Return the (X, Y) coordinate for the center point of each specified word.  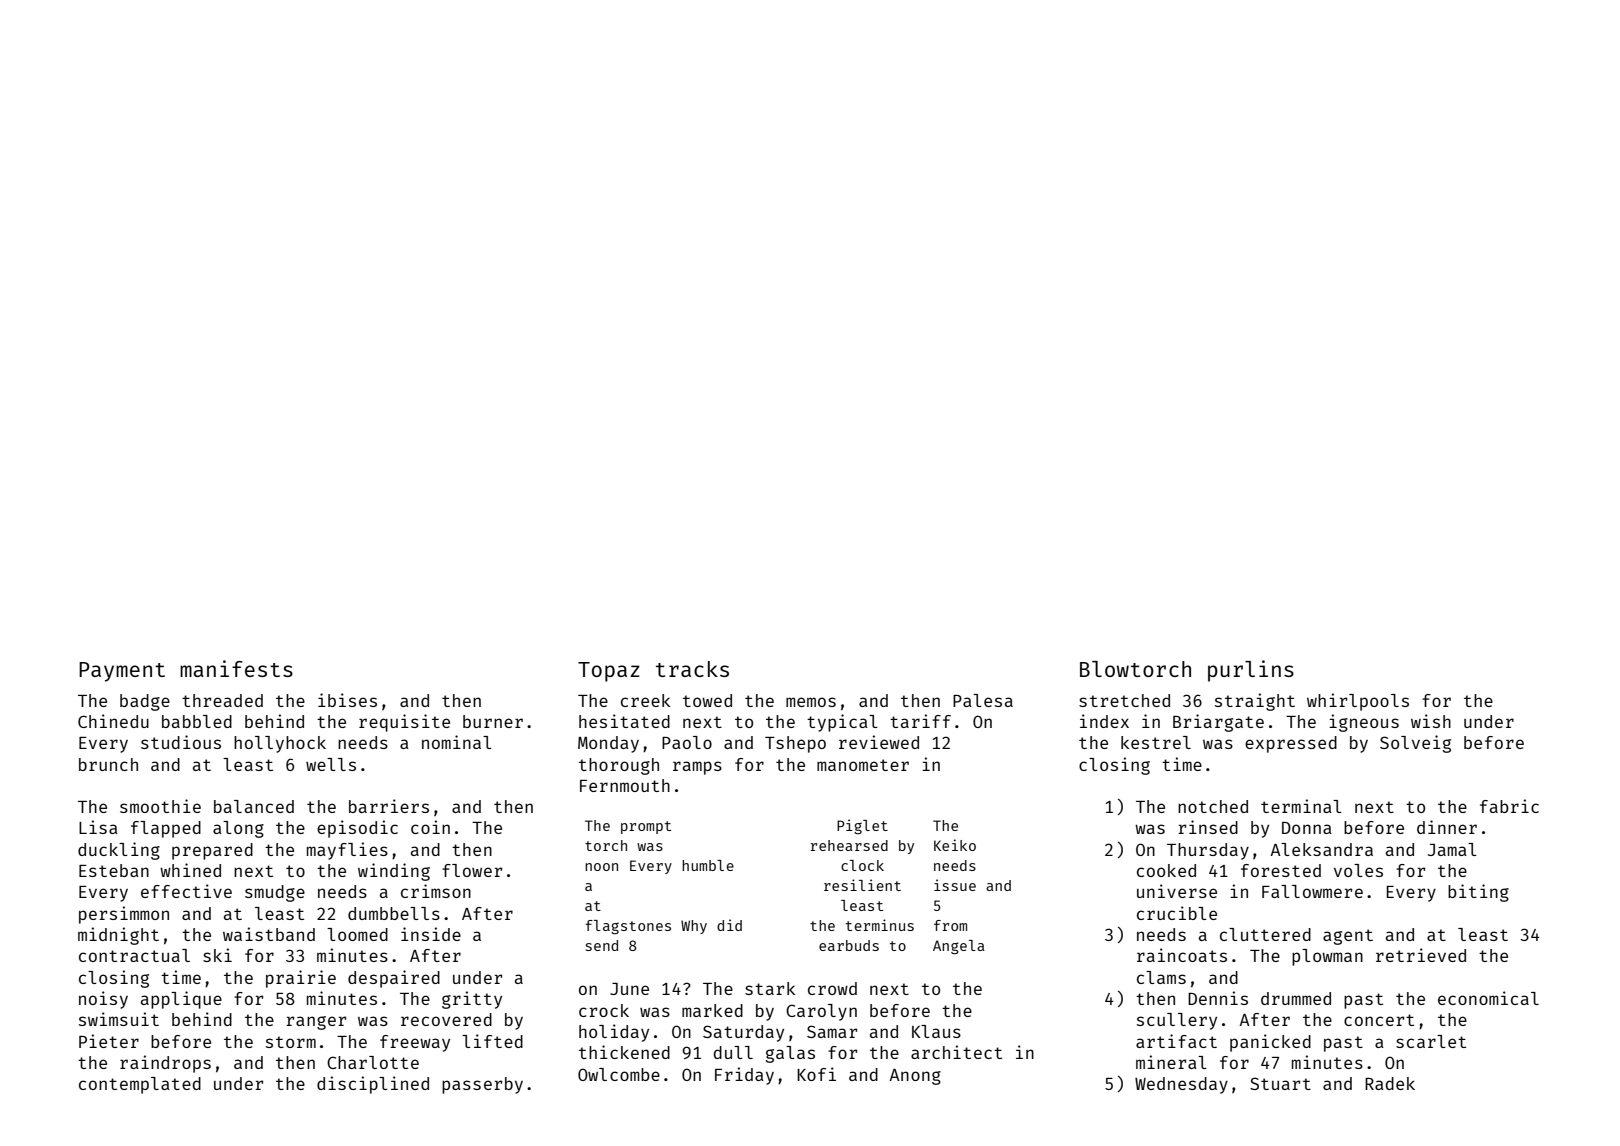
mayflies (347, 851)
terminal (1301, 806)
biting (1478, 893)
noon (601, 867)
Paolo (687, 742)
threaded (222, 700)
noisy (103, 1000)
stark (770, 988)
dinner (1447, 827)
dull (733, 1052)
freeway (415, 1043)
